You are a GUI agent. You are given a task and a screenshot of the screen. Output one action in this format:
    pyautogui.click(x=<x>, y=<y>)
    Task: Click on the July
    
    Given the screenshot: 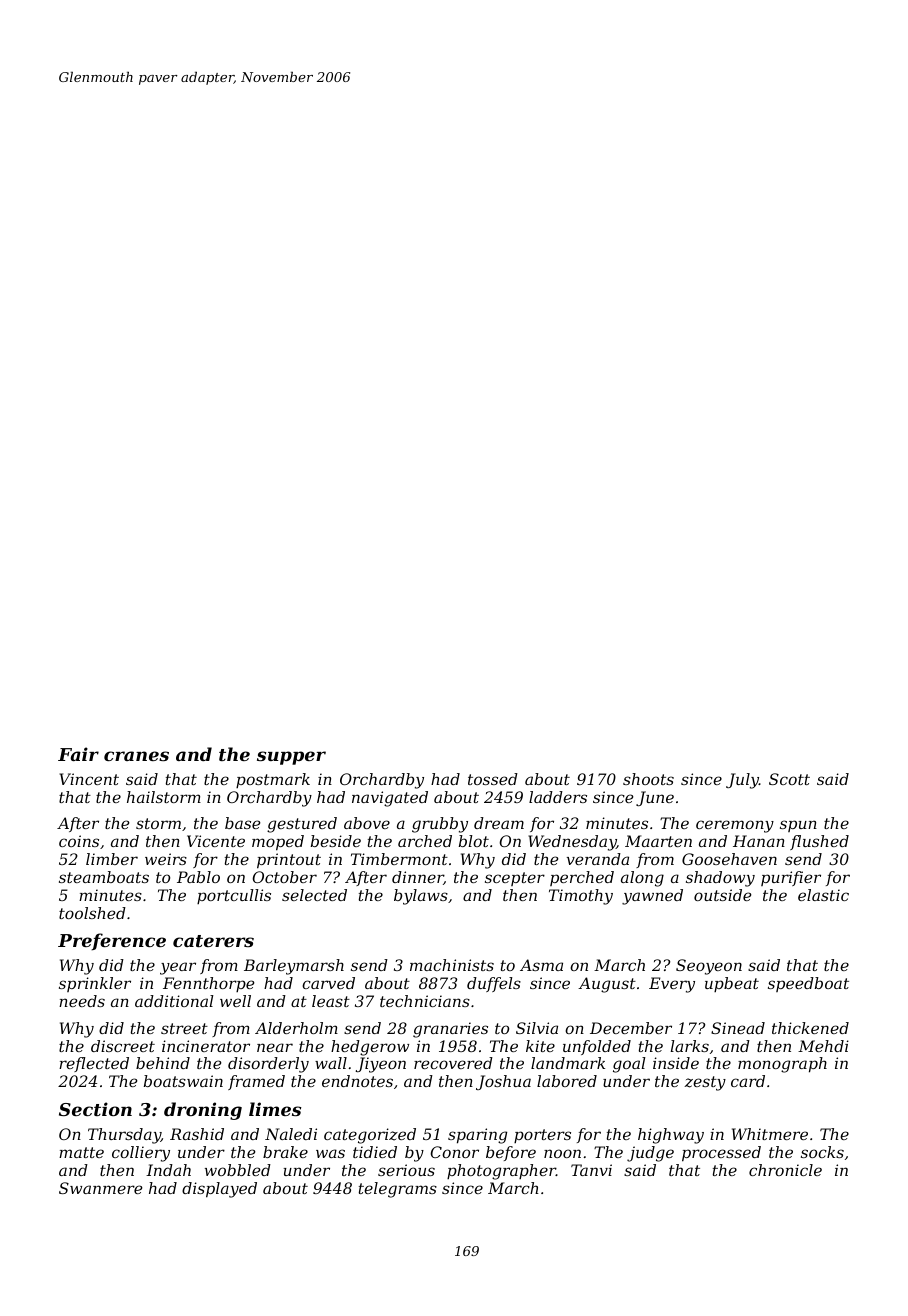 What is the action you would take?
    pyautogui.click(x=742, y=781)
